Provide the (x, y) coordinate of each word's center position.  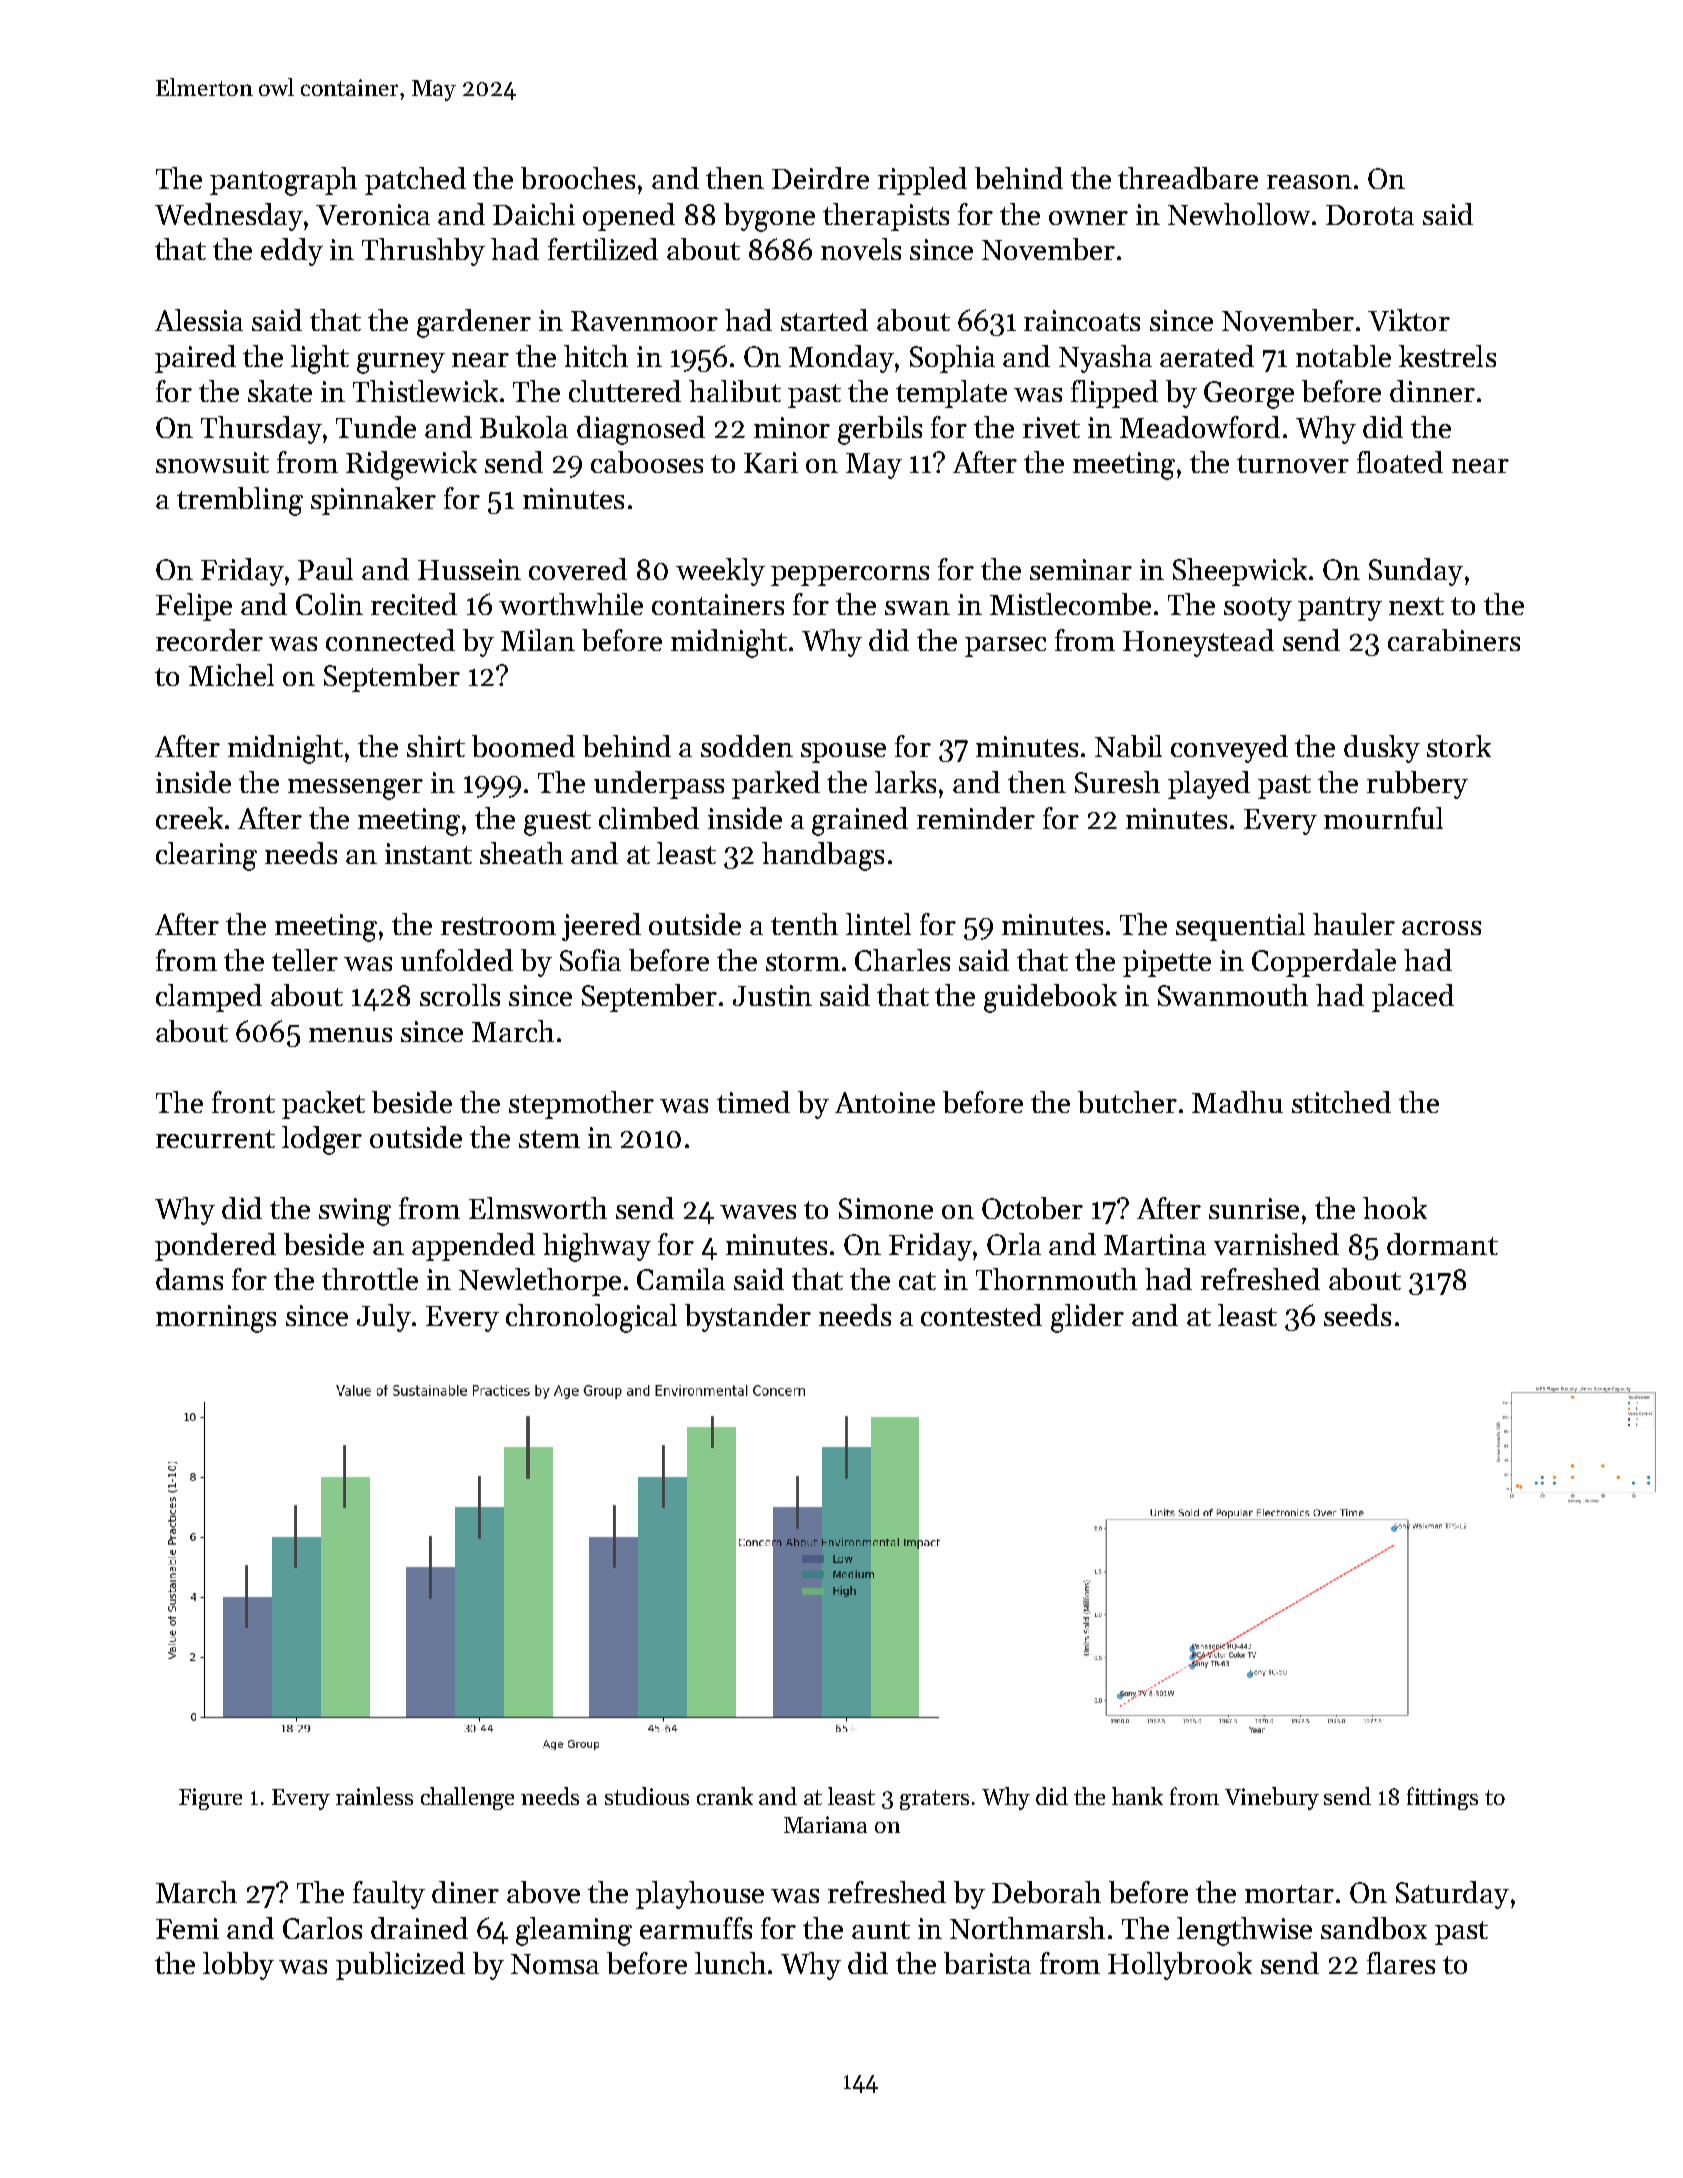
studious (647, 1796)
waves (758, 1212)
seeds (1357, 1315)
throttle (370, 1279)
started (824, 320)
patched (415, 181)
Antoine (885, 1102)
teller (305, 960)
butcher (1127, 1102)
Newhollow (1239, 214)
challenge (467, 1798)
